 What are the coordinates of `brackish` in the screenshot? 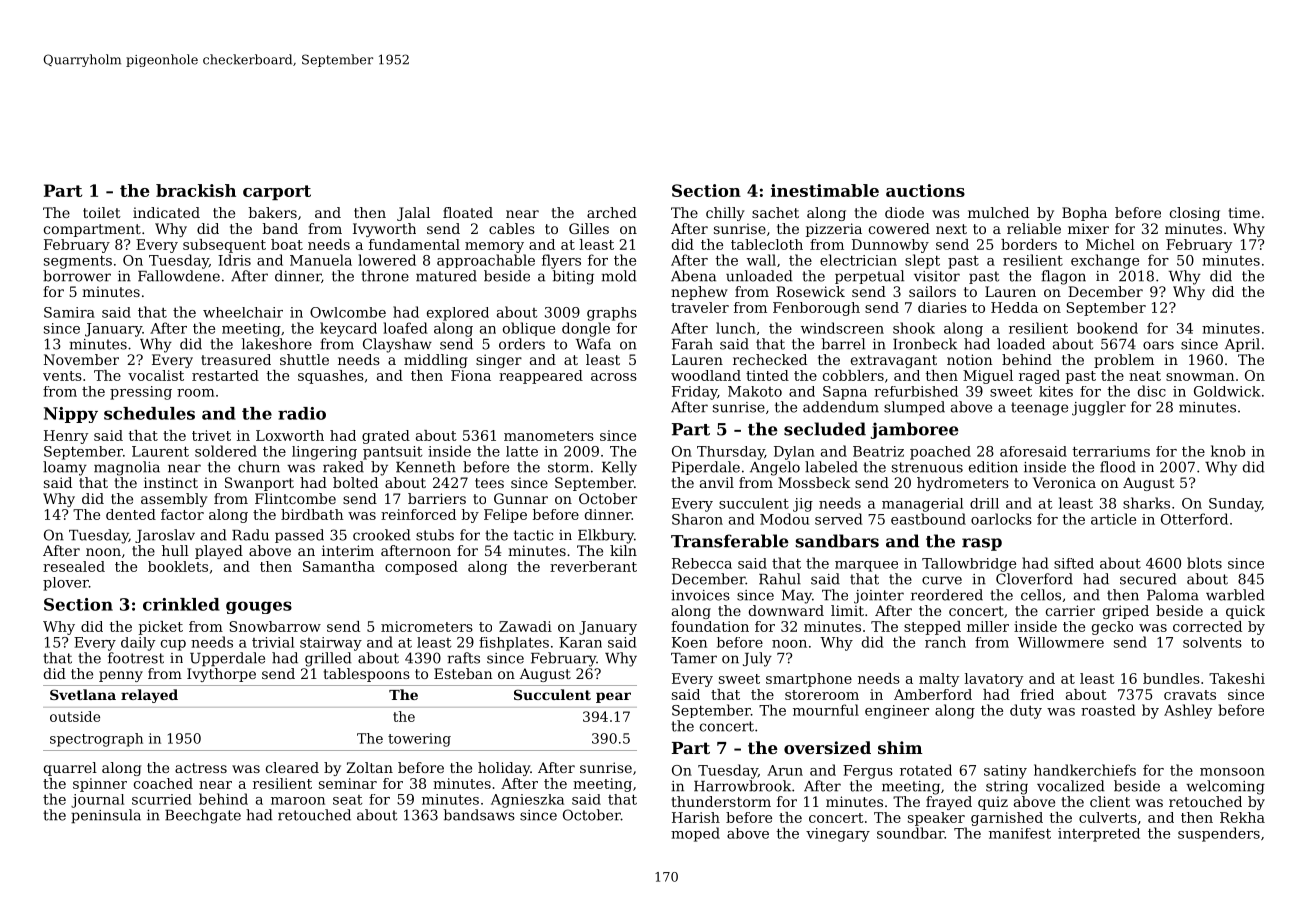 It's located at (196, 190).
